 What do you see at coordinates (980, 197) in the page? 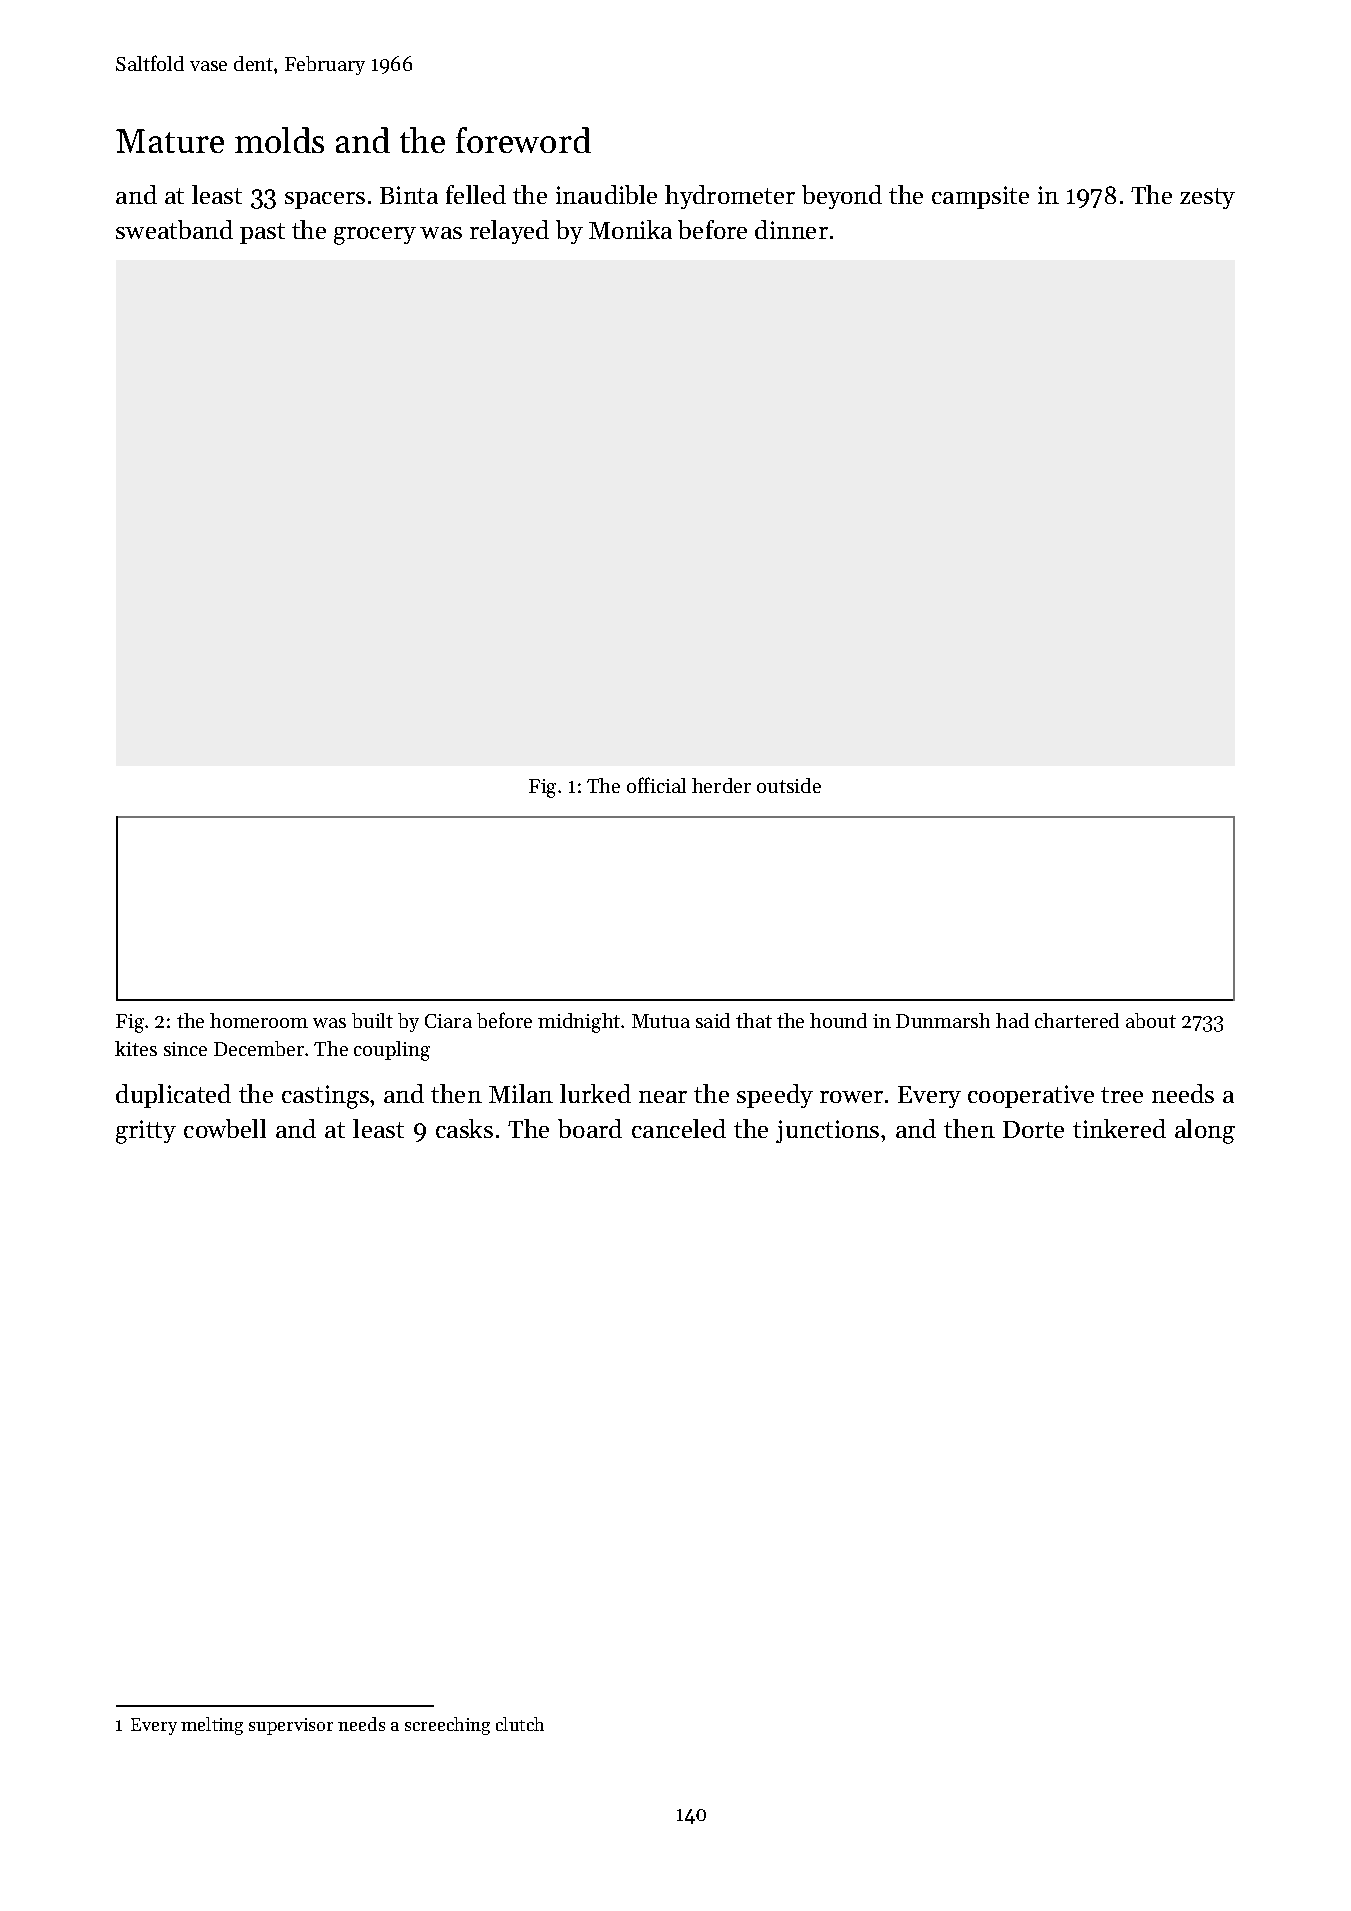
I see `campsite` at bounding box center [980, 197].
